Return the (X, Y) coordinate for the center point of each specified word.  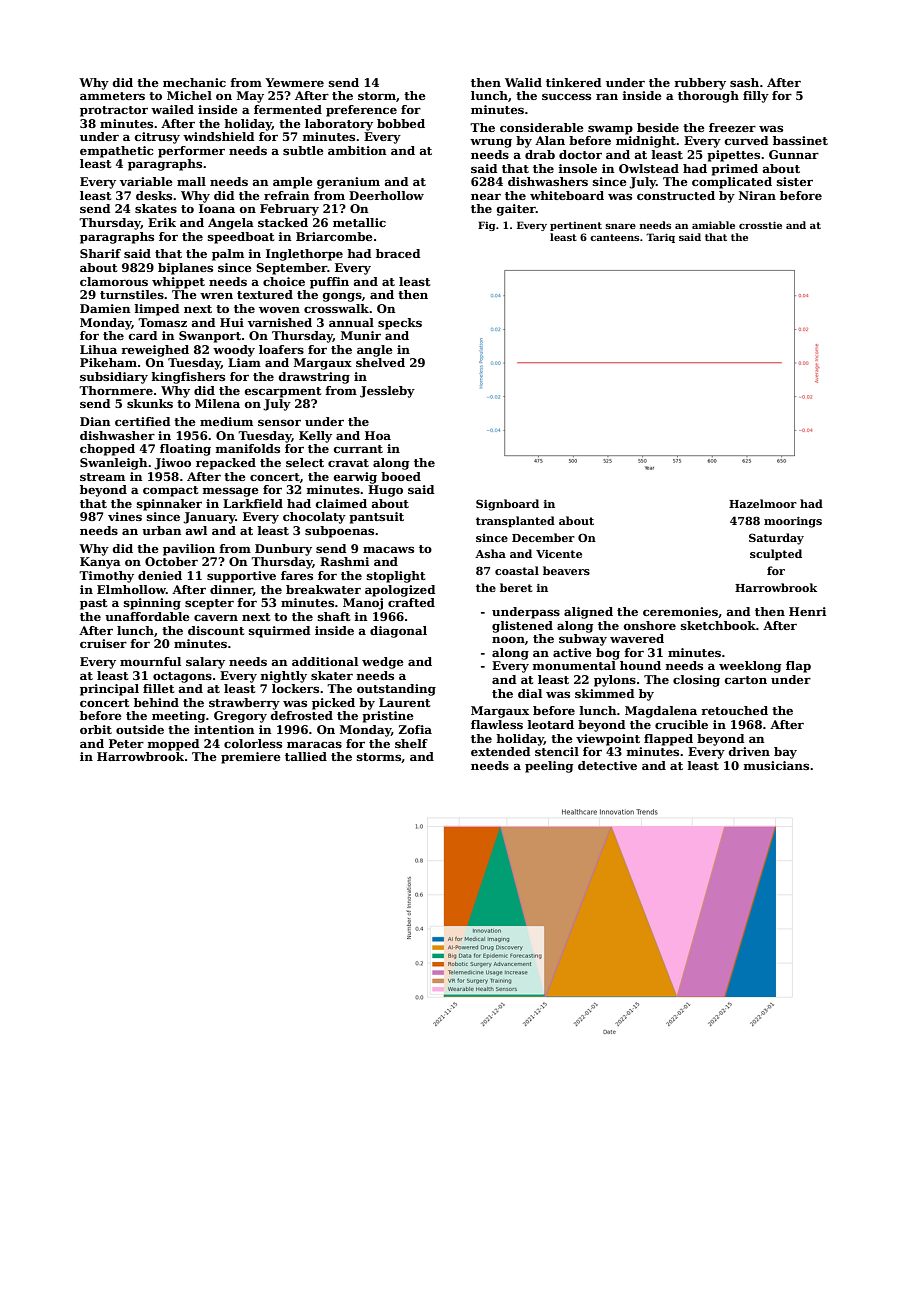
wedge (383, 663)
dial (530, 693)
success (566, 97)
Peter (126, 743)
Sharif (100, 253)
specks (400, 324)
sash (744, 82)
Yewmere (294, 82)
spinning (152, 604)
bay (785, 753)
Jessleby (387, 392)
